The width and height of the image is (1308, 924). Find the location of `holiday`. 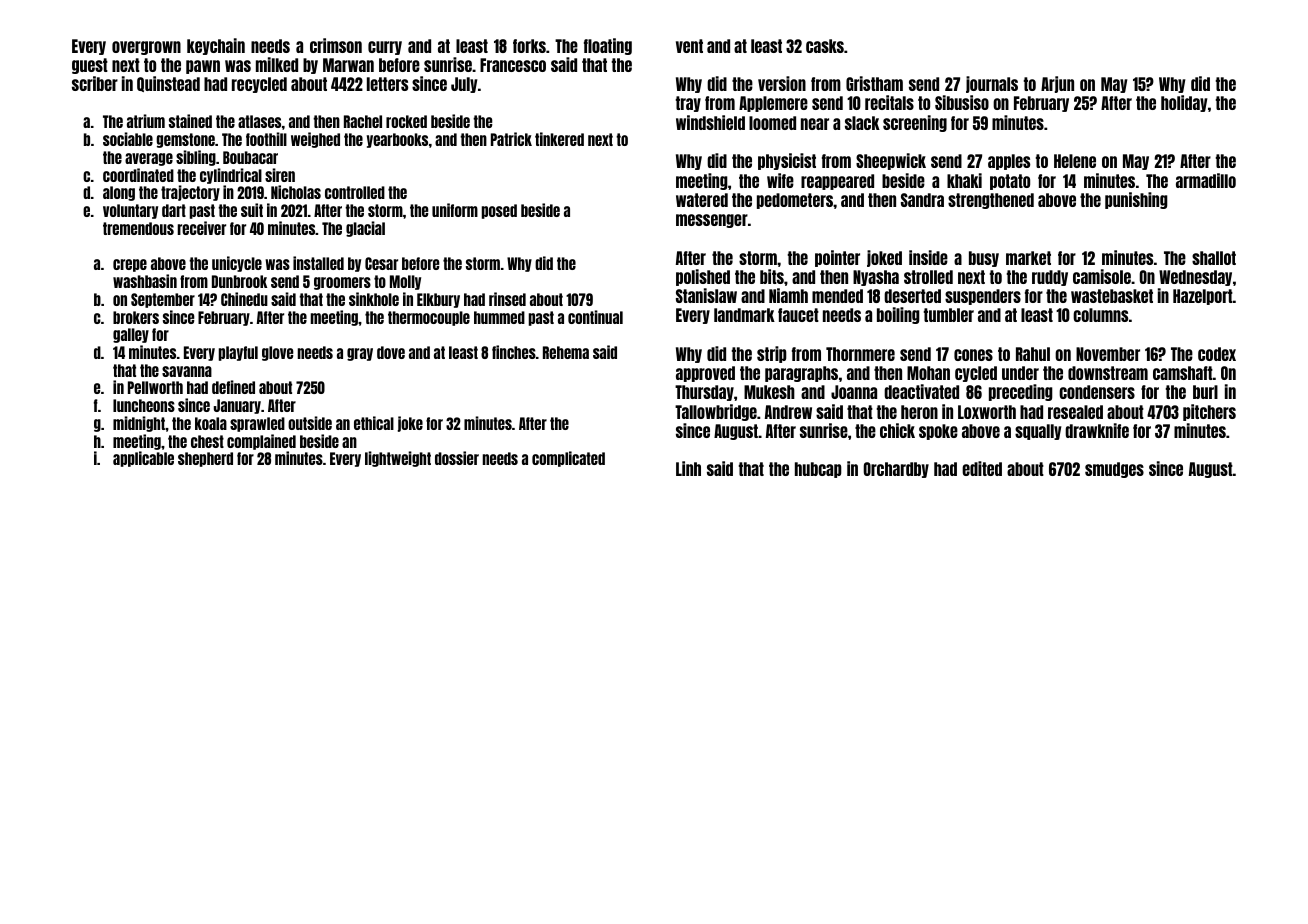

holiday is located at coordinates (1184, 103).
